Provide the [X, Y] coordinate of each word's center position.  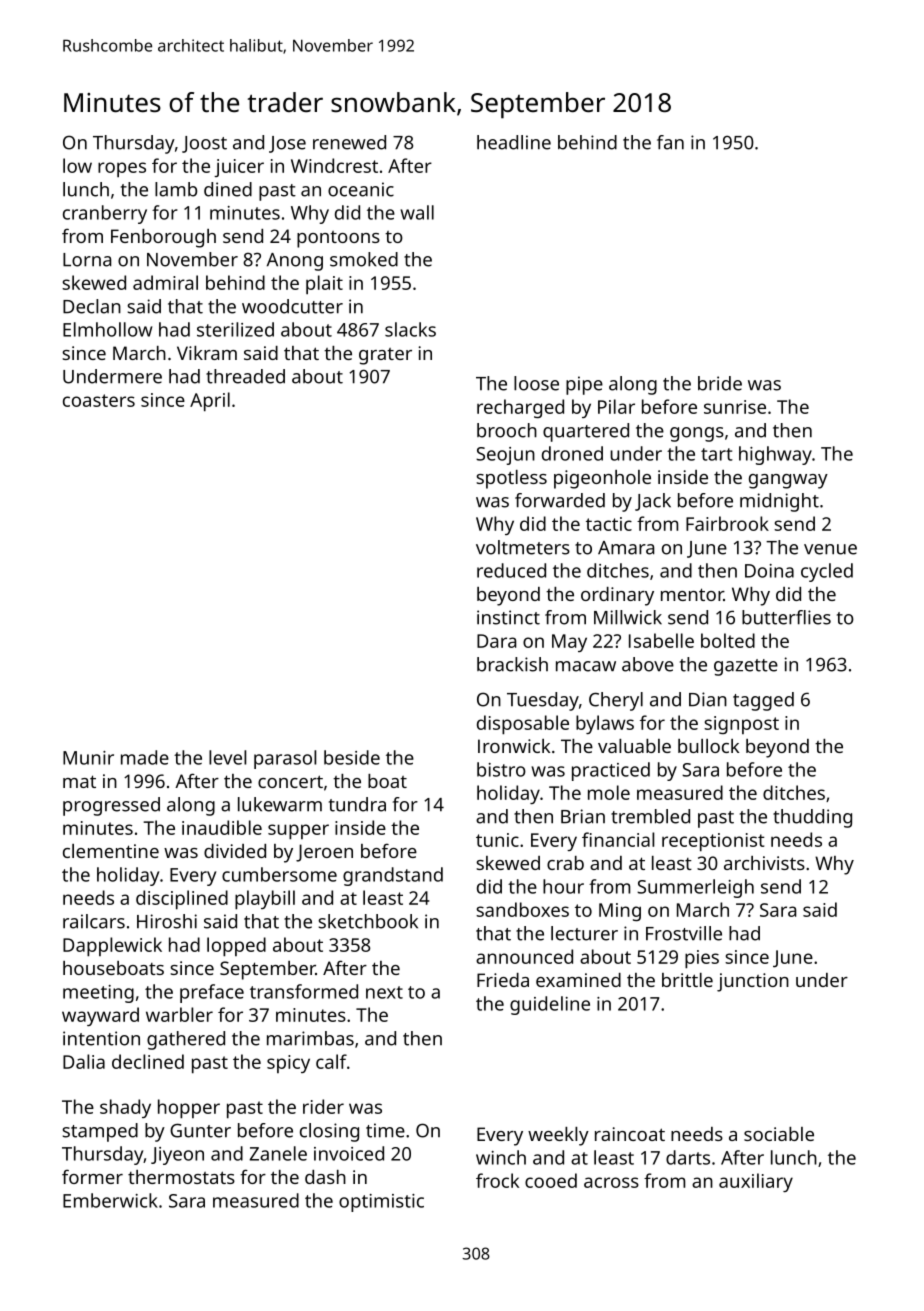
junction [753, 982]
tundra [357, 804]
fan [670, 142]
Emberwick [110, 1200]
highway [775, 455]
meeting [98, 994]
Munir [88, 758]
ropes [122, 169]
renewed [349, 142]
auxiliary [756, 1182]
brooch [507, 430]
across [611, 1182]
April [210, 402]
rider [323, 1106]
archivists [764, 863]
